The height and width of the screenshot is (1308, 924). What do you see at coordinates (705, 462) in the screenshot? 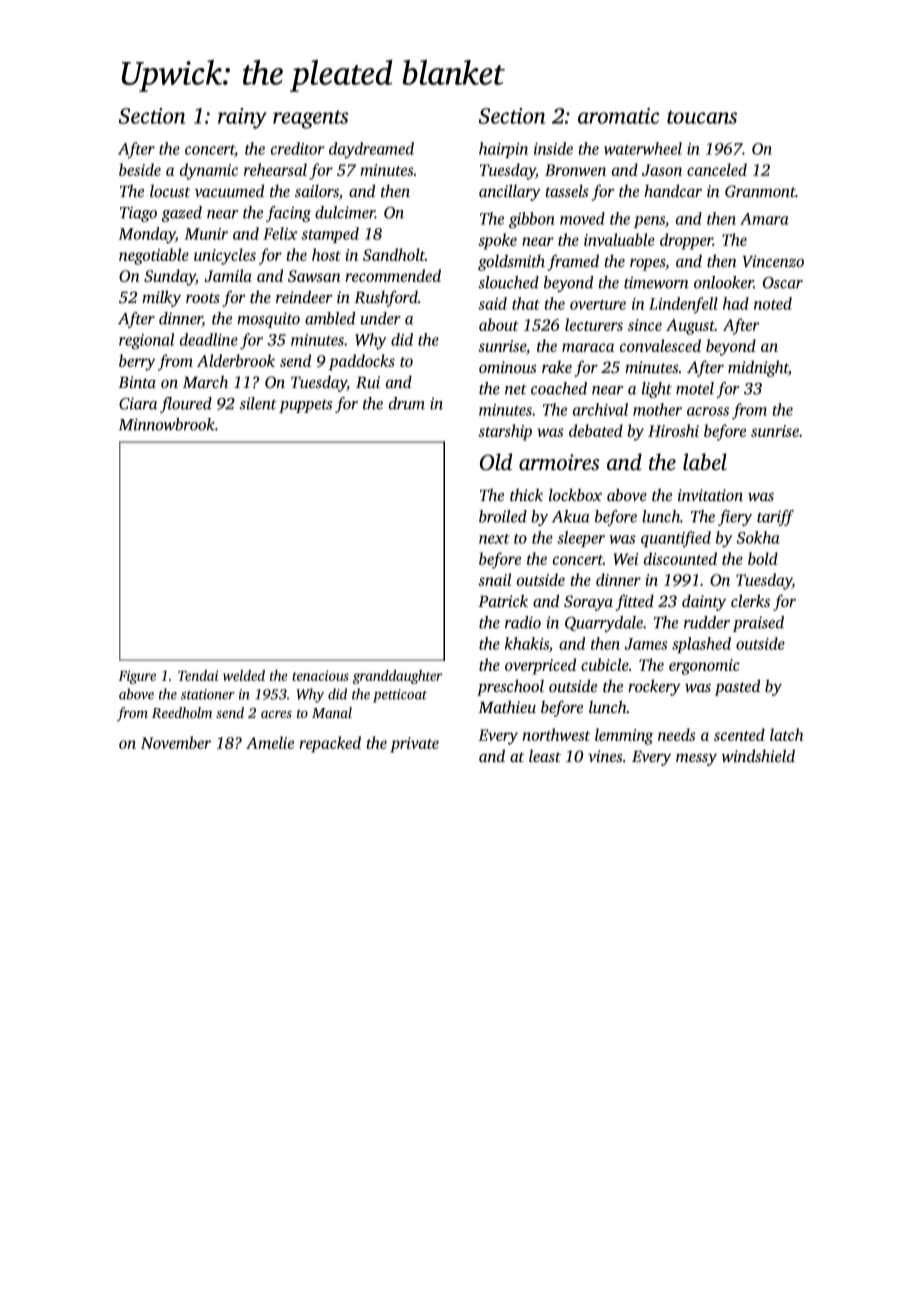
I see `label` at bounding box center [705, 462].
